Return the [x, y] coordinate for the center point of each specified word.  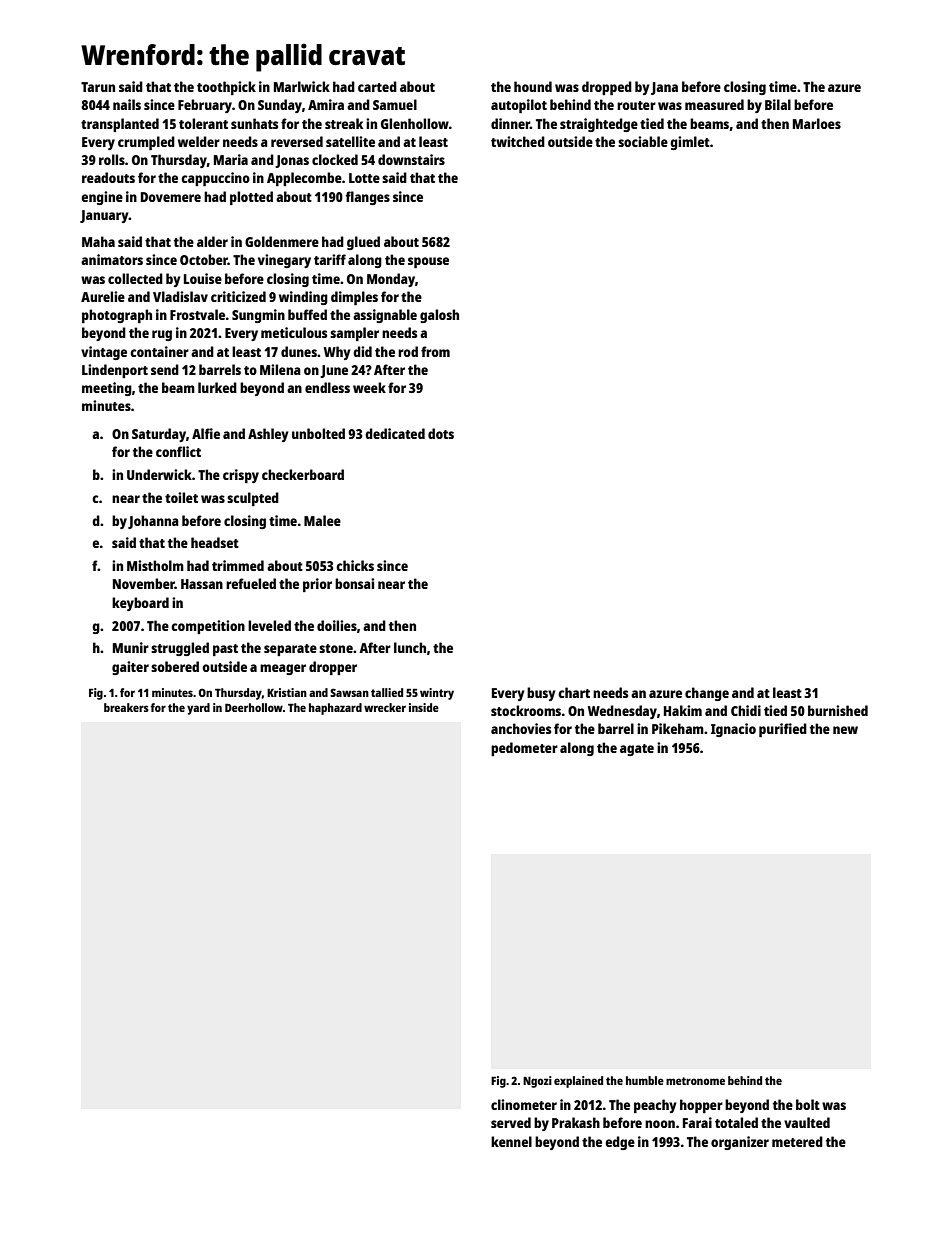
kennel [511, 1141]
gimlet [690, 143]
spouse [428, 262]
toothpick [226, 88]
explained [578, 1082]
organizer [740, 1143]
